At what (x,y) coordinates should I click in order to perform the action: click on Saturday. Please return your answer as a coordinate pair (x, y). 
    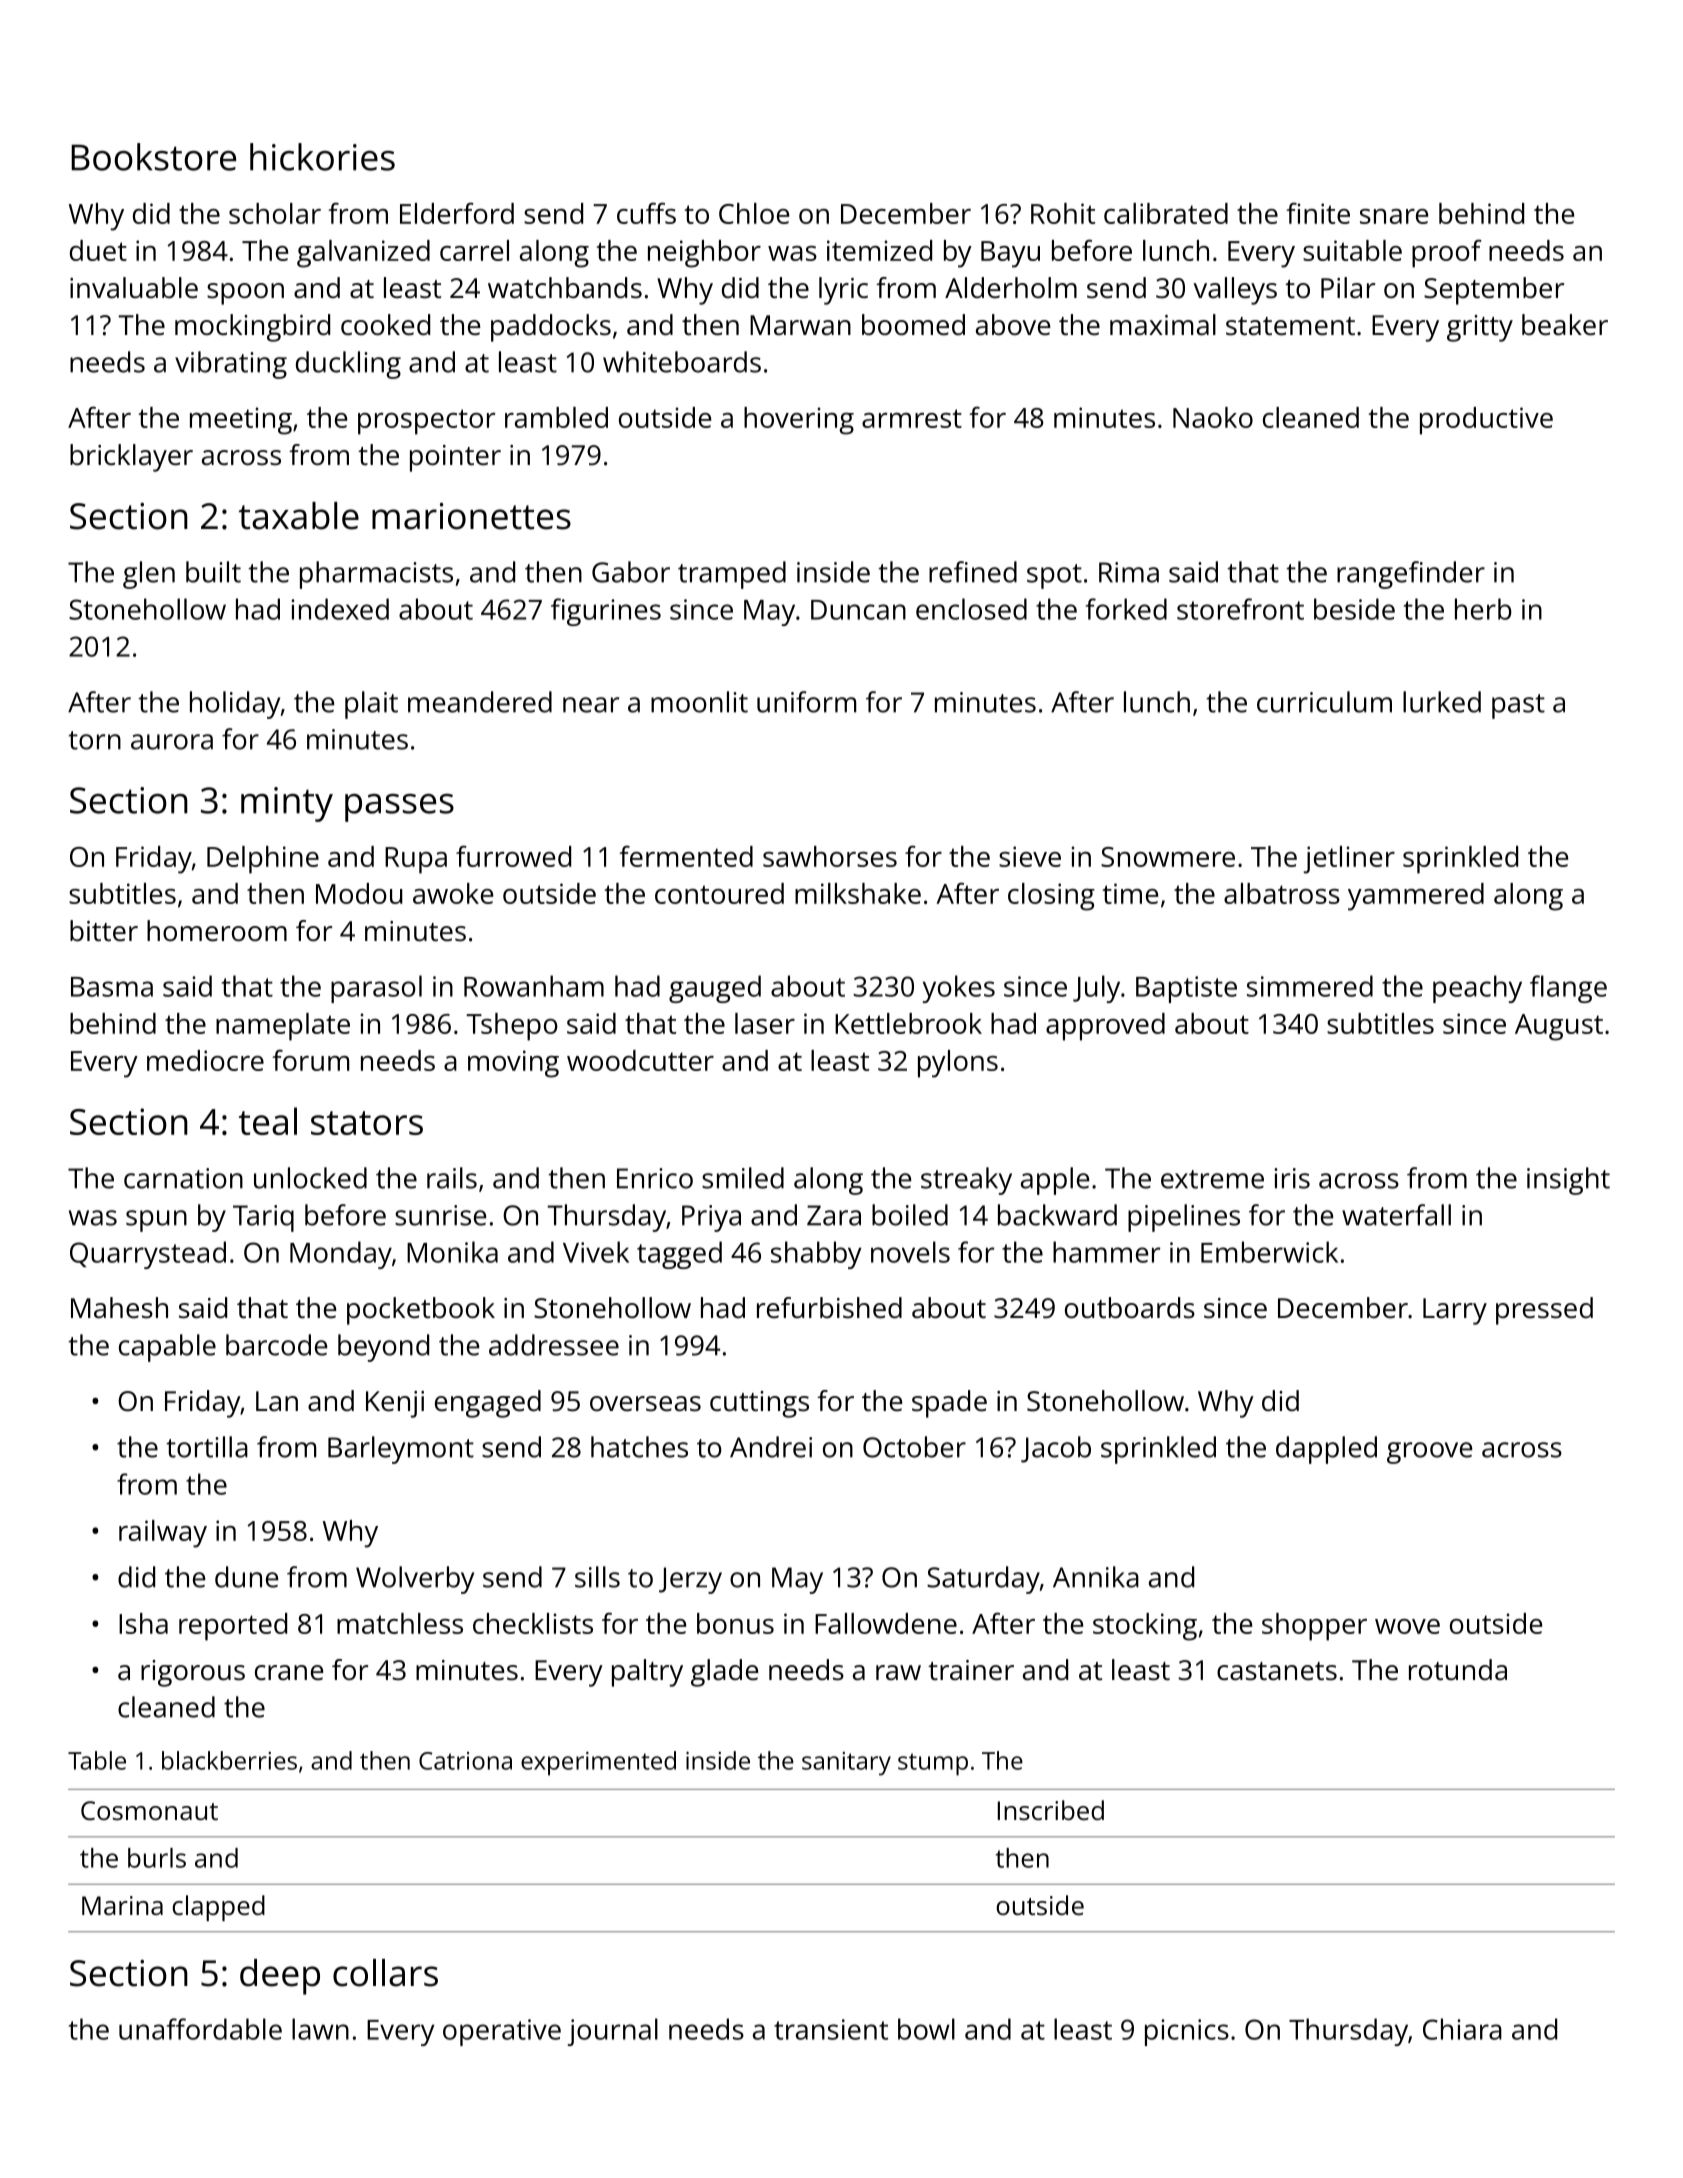
    Looking at the image, I should click on (983, 1580).
